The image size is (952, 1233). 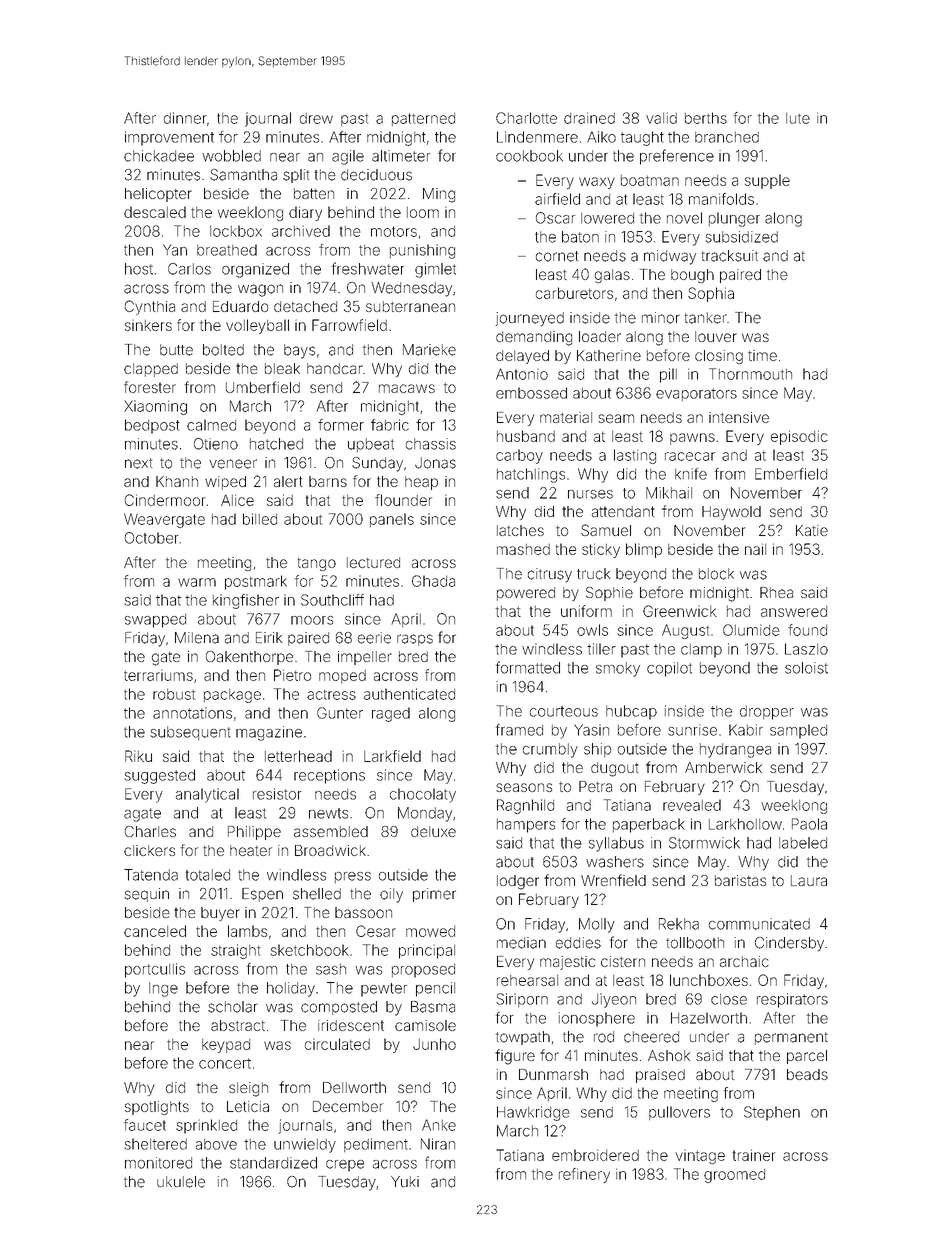 I want to click on Ghada, so click(x=433, y=581).
